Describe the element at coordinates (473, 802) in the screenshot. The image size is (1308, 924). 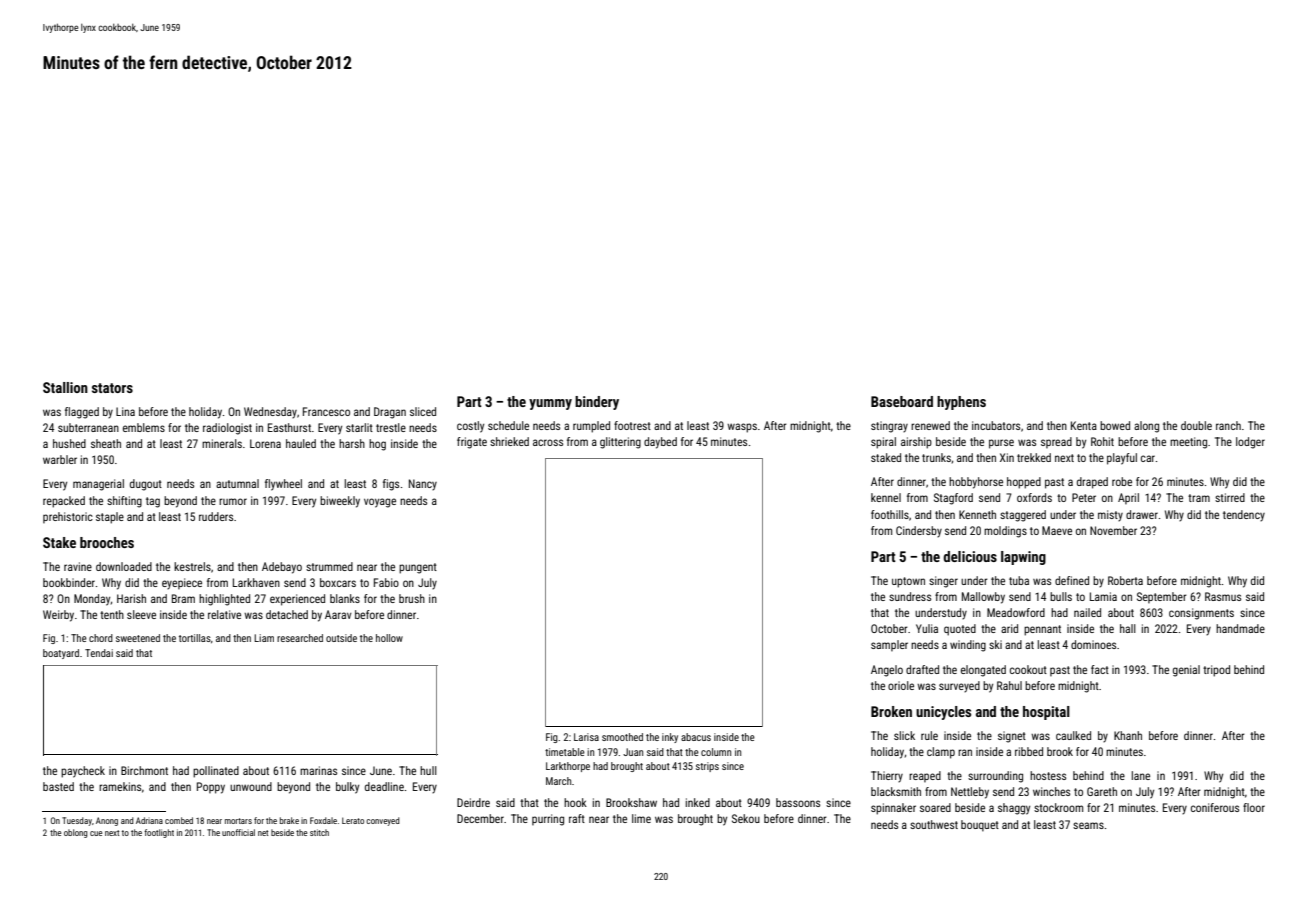
I see `Deirdre` at that location.
